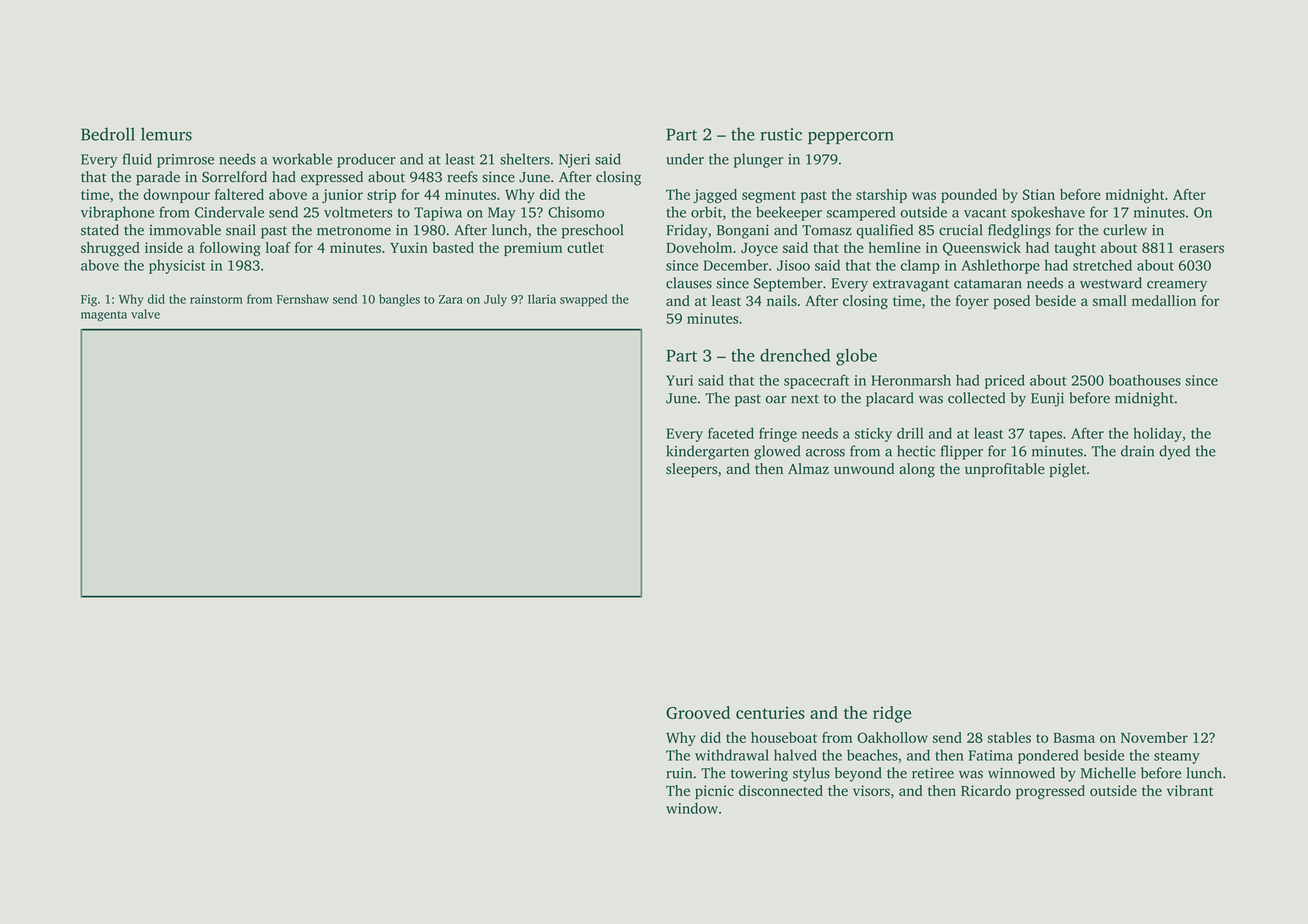 The image size is (1308, 924). What do you see at coordinates (781, 134) in the page?
I see `rustic` at bounding box center [781, 134].
